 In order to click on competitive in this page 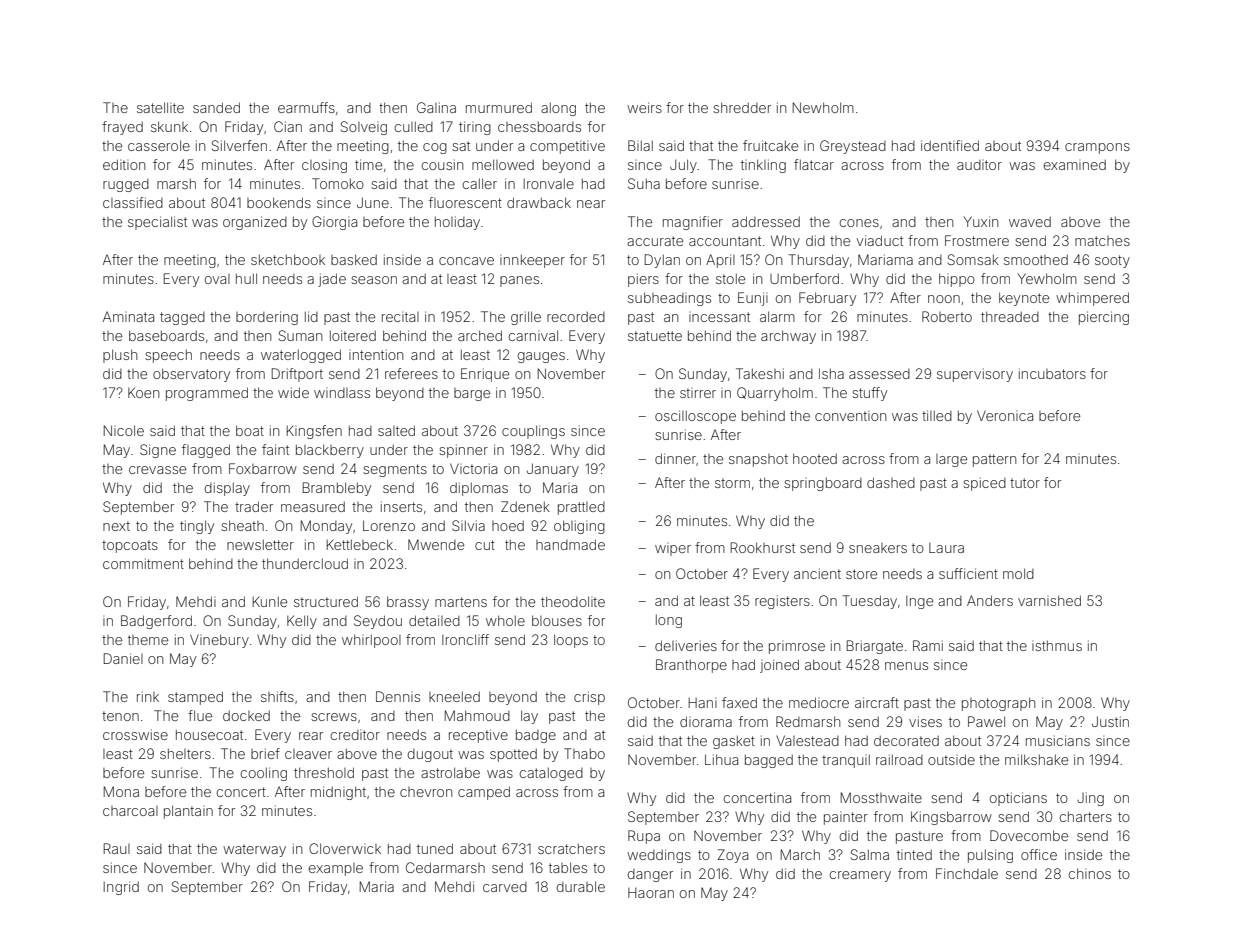, I will do `click(567, 147)`.
